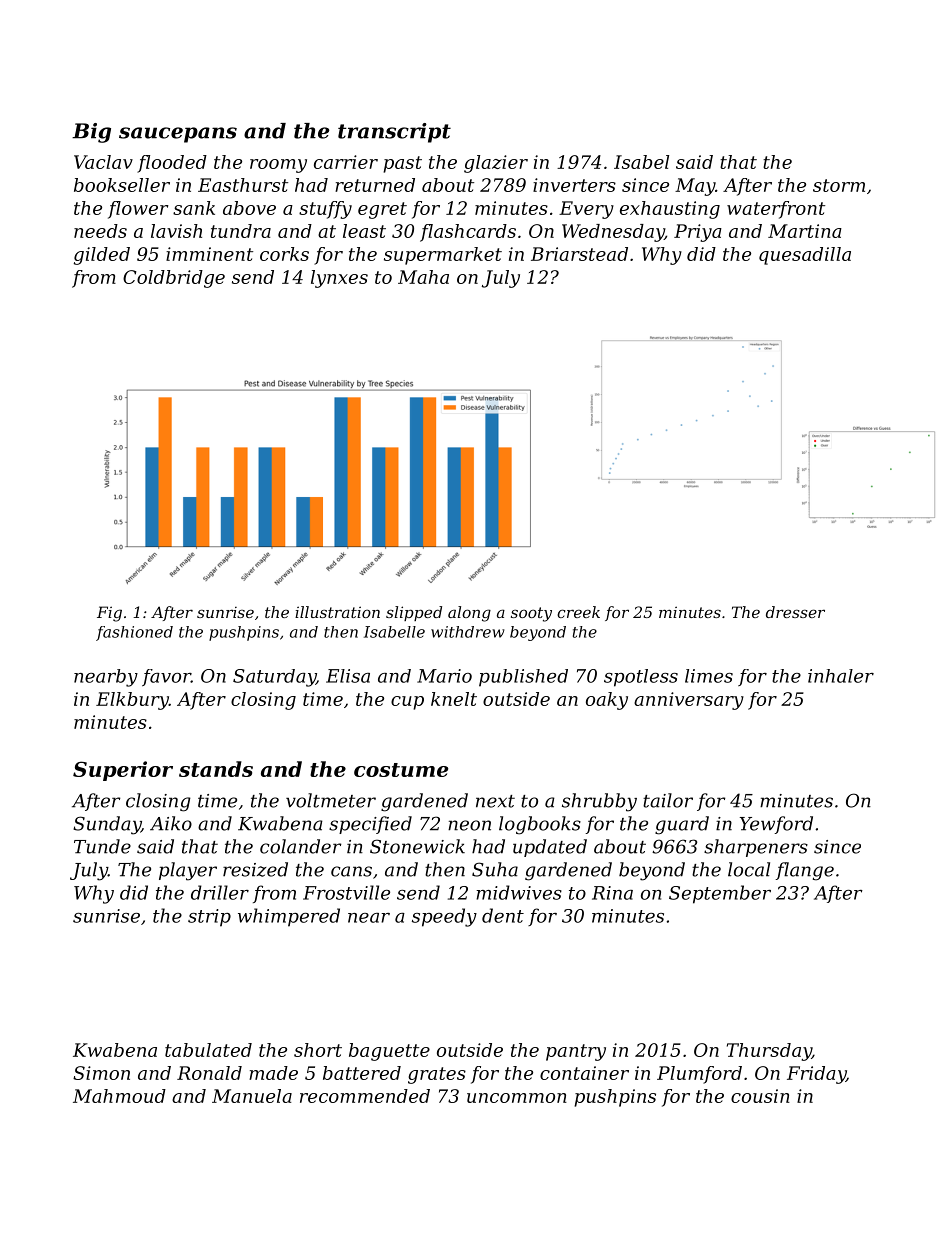  What do you see at coordinates (805, 256) in the image?
I see `quesadilla` at bounding box center [805, 256].
